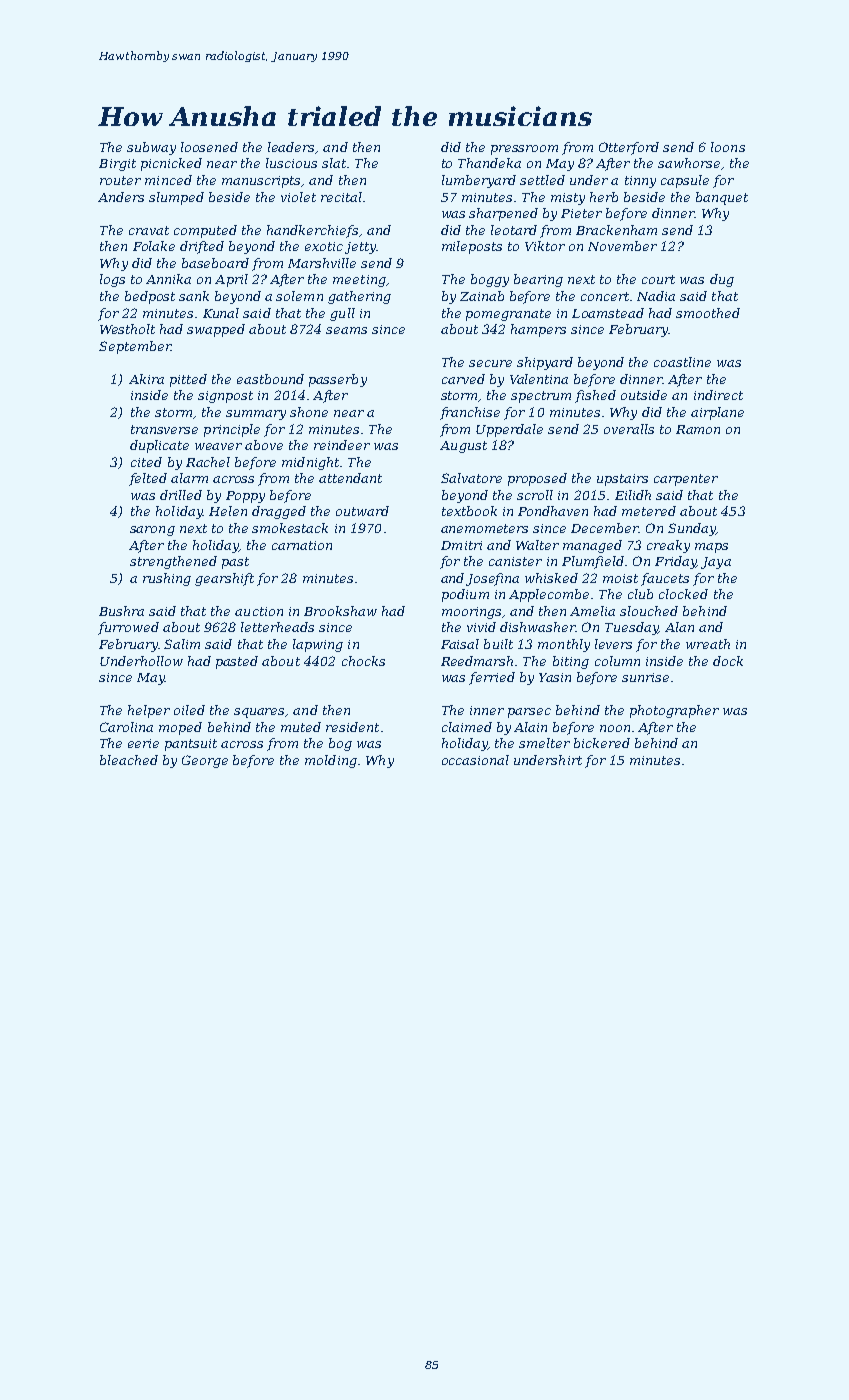 The height and width of the page is (1400, 849). I want to click on loosened, so click(209, 147).
